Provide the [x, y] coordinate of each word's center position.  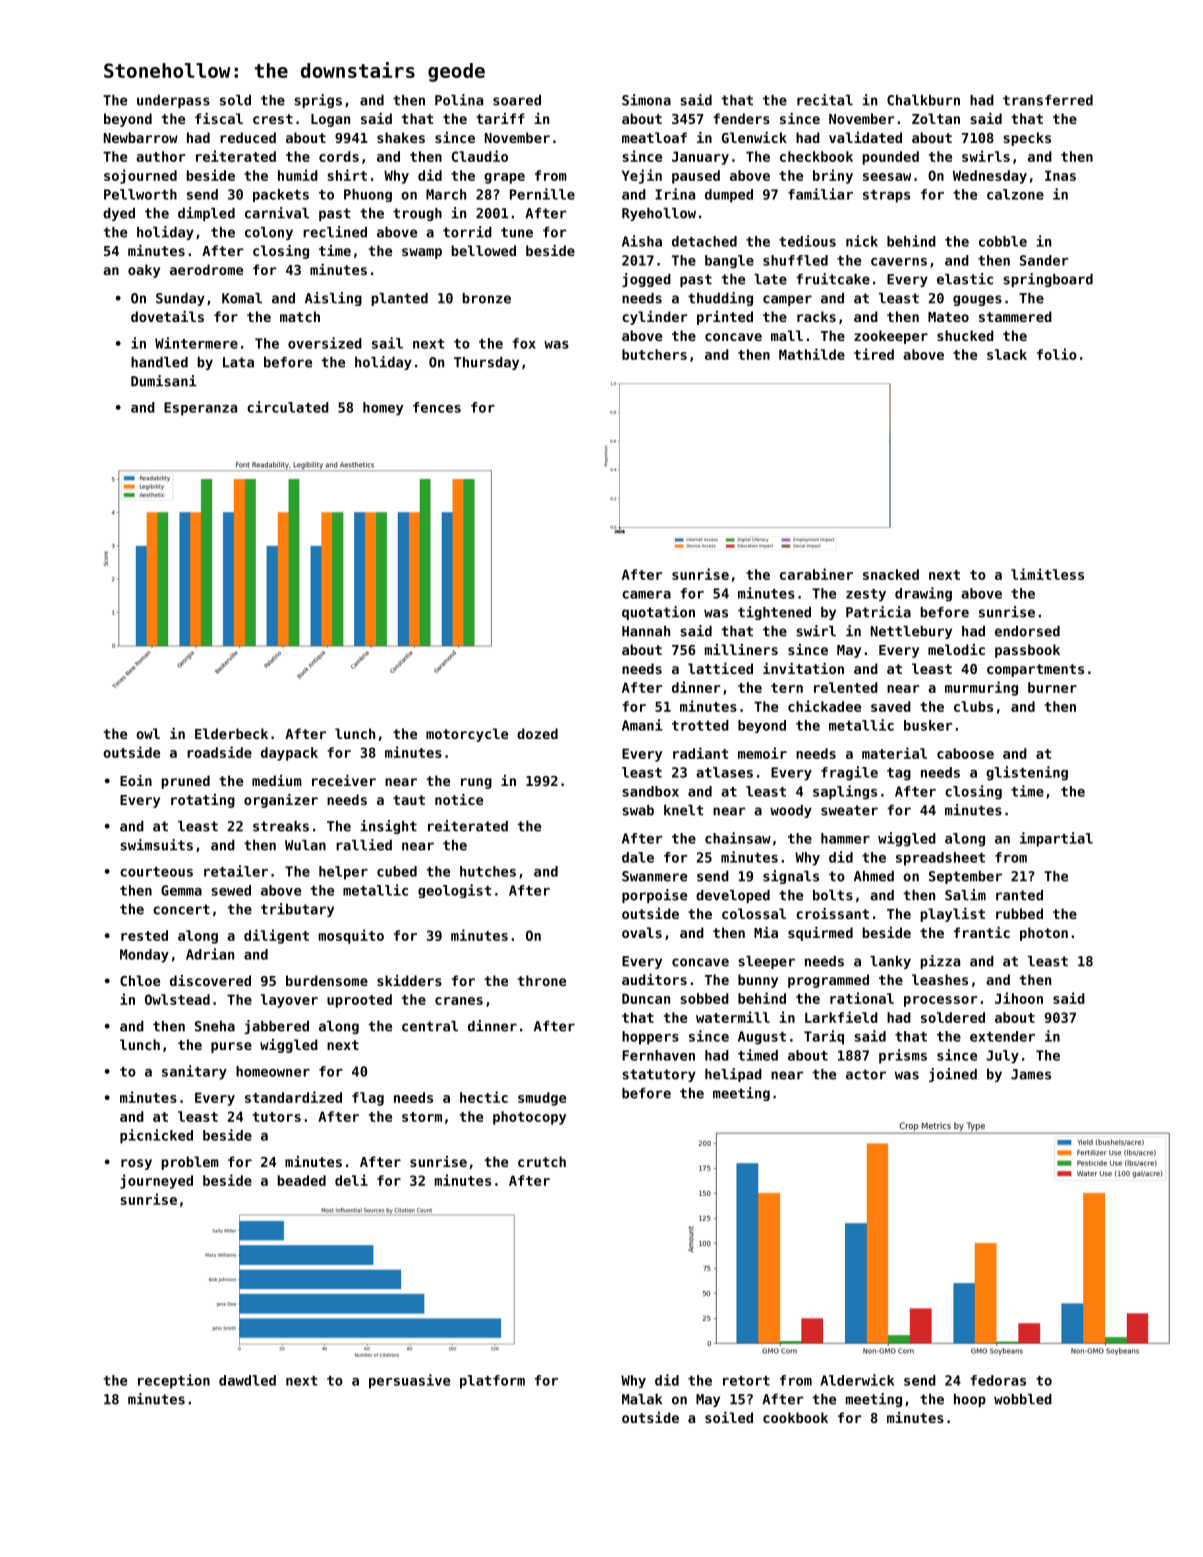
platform [492, 1382]
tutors [277, 1117]
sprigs [318, 101]
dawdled [247, 1380]
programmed [828, 981]
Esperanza [200, 409]
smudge [542, 1099]
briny [833, 176]
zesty [866, 595]
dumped [729, 196]
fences [437, 407]
